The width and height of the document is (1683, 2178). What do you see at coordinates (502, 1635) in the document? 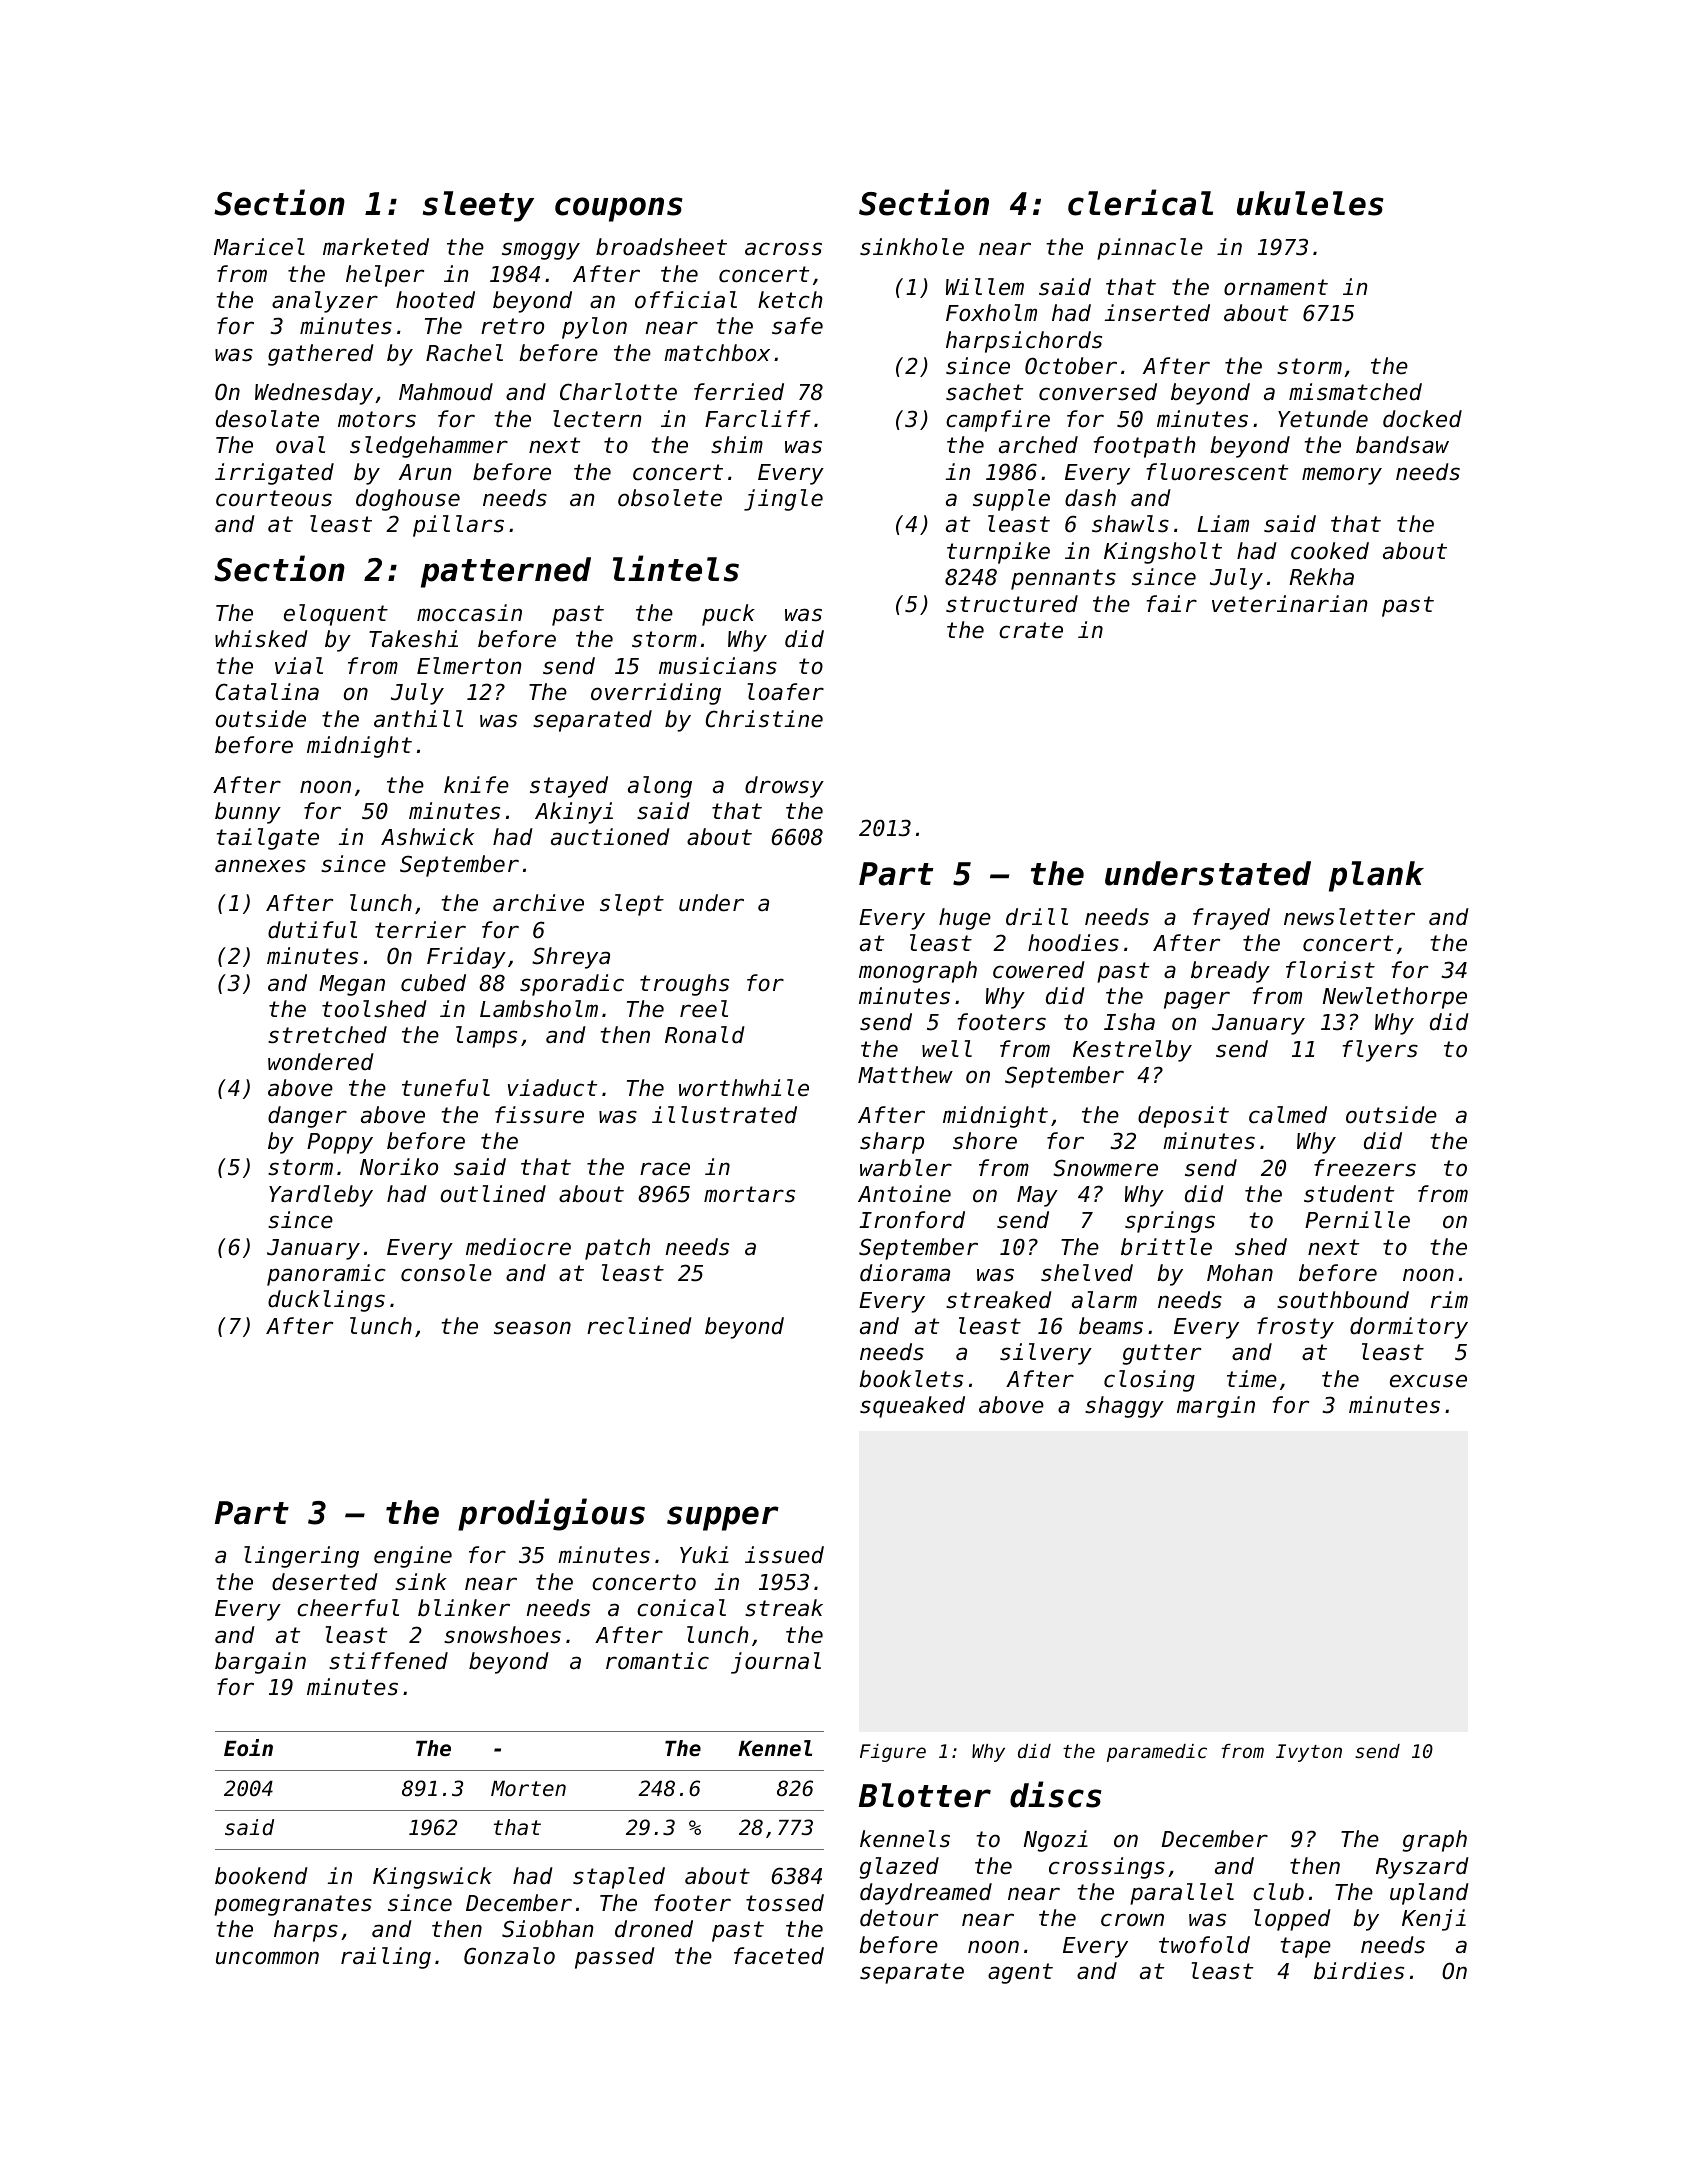
I see `snowshoes` at bounding box center [502, 1635].
